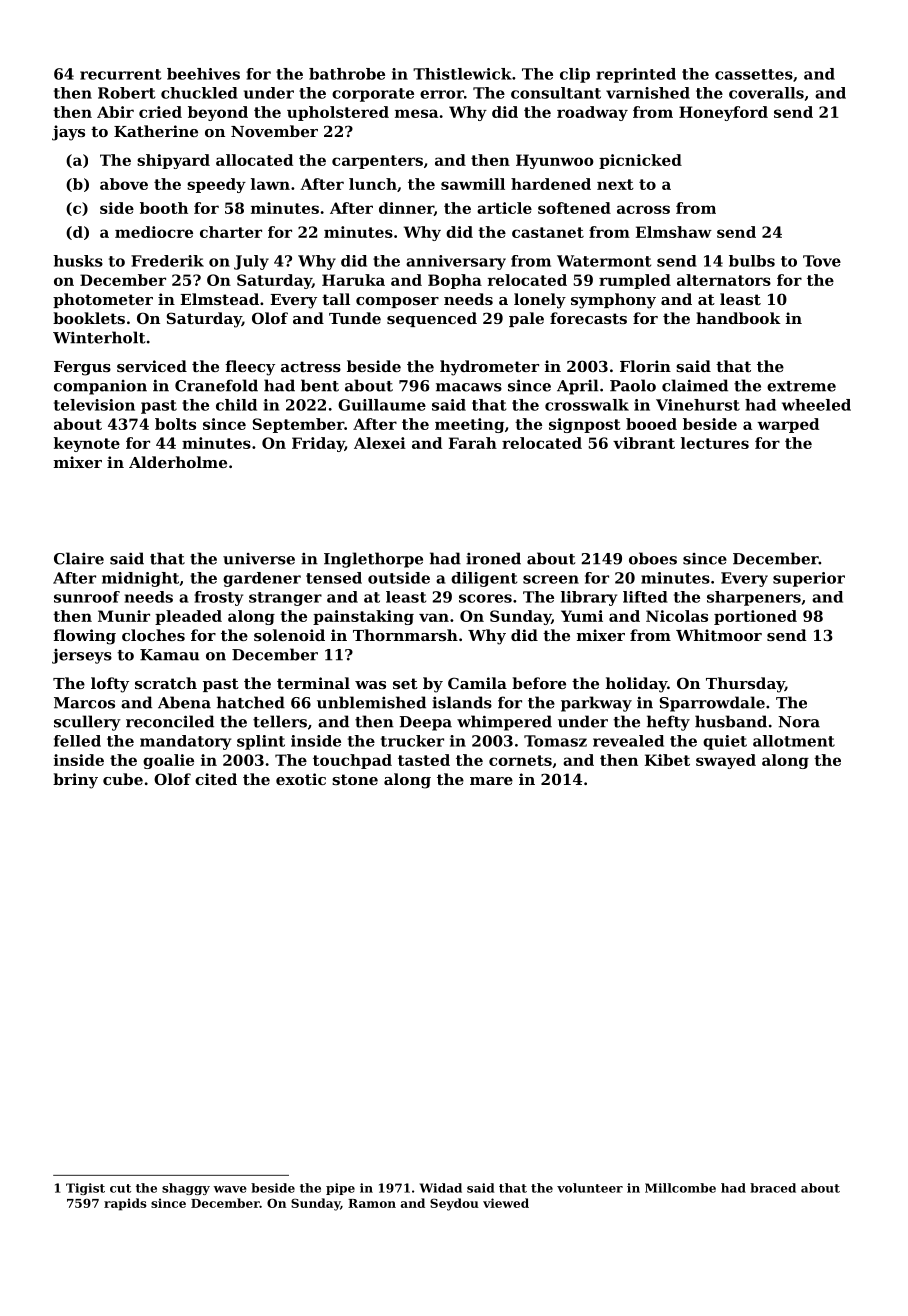 This page has height=1316, width=908. Describe the element at coordinates (754, 74) in the page. I see `cassettes` at that location.
